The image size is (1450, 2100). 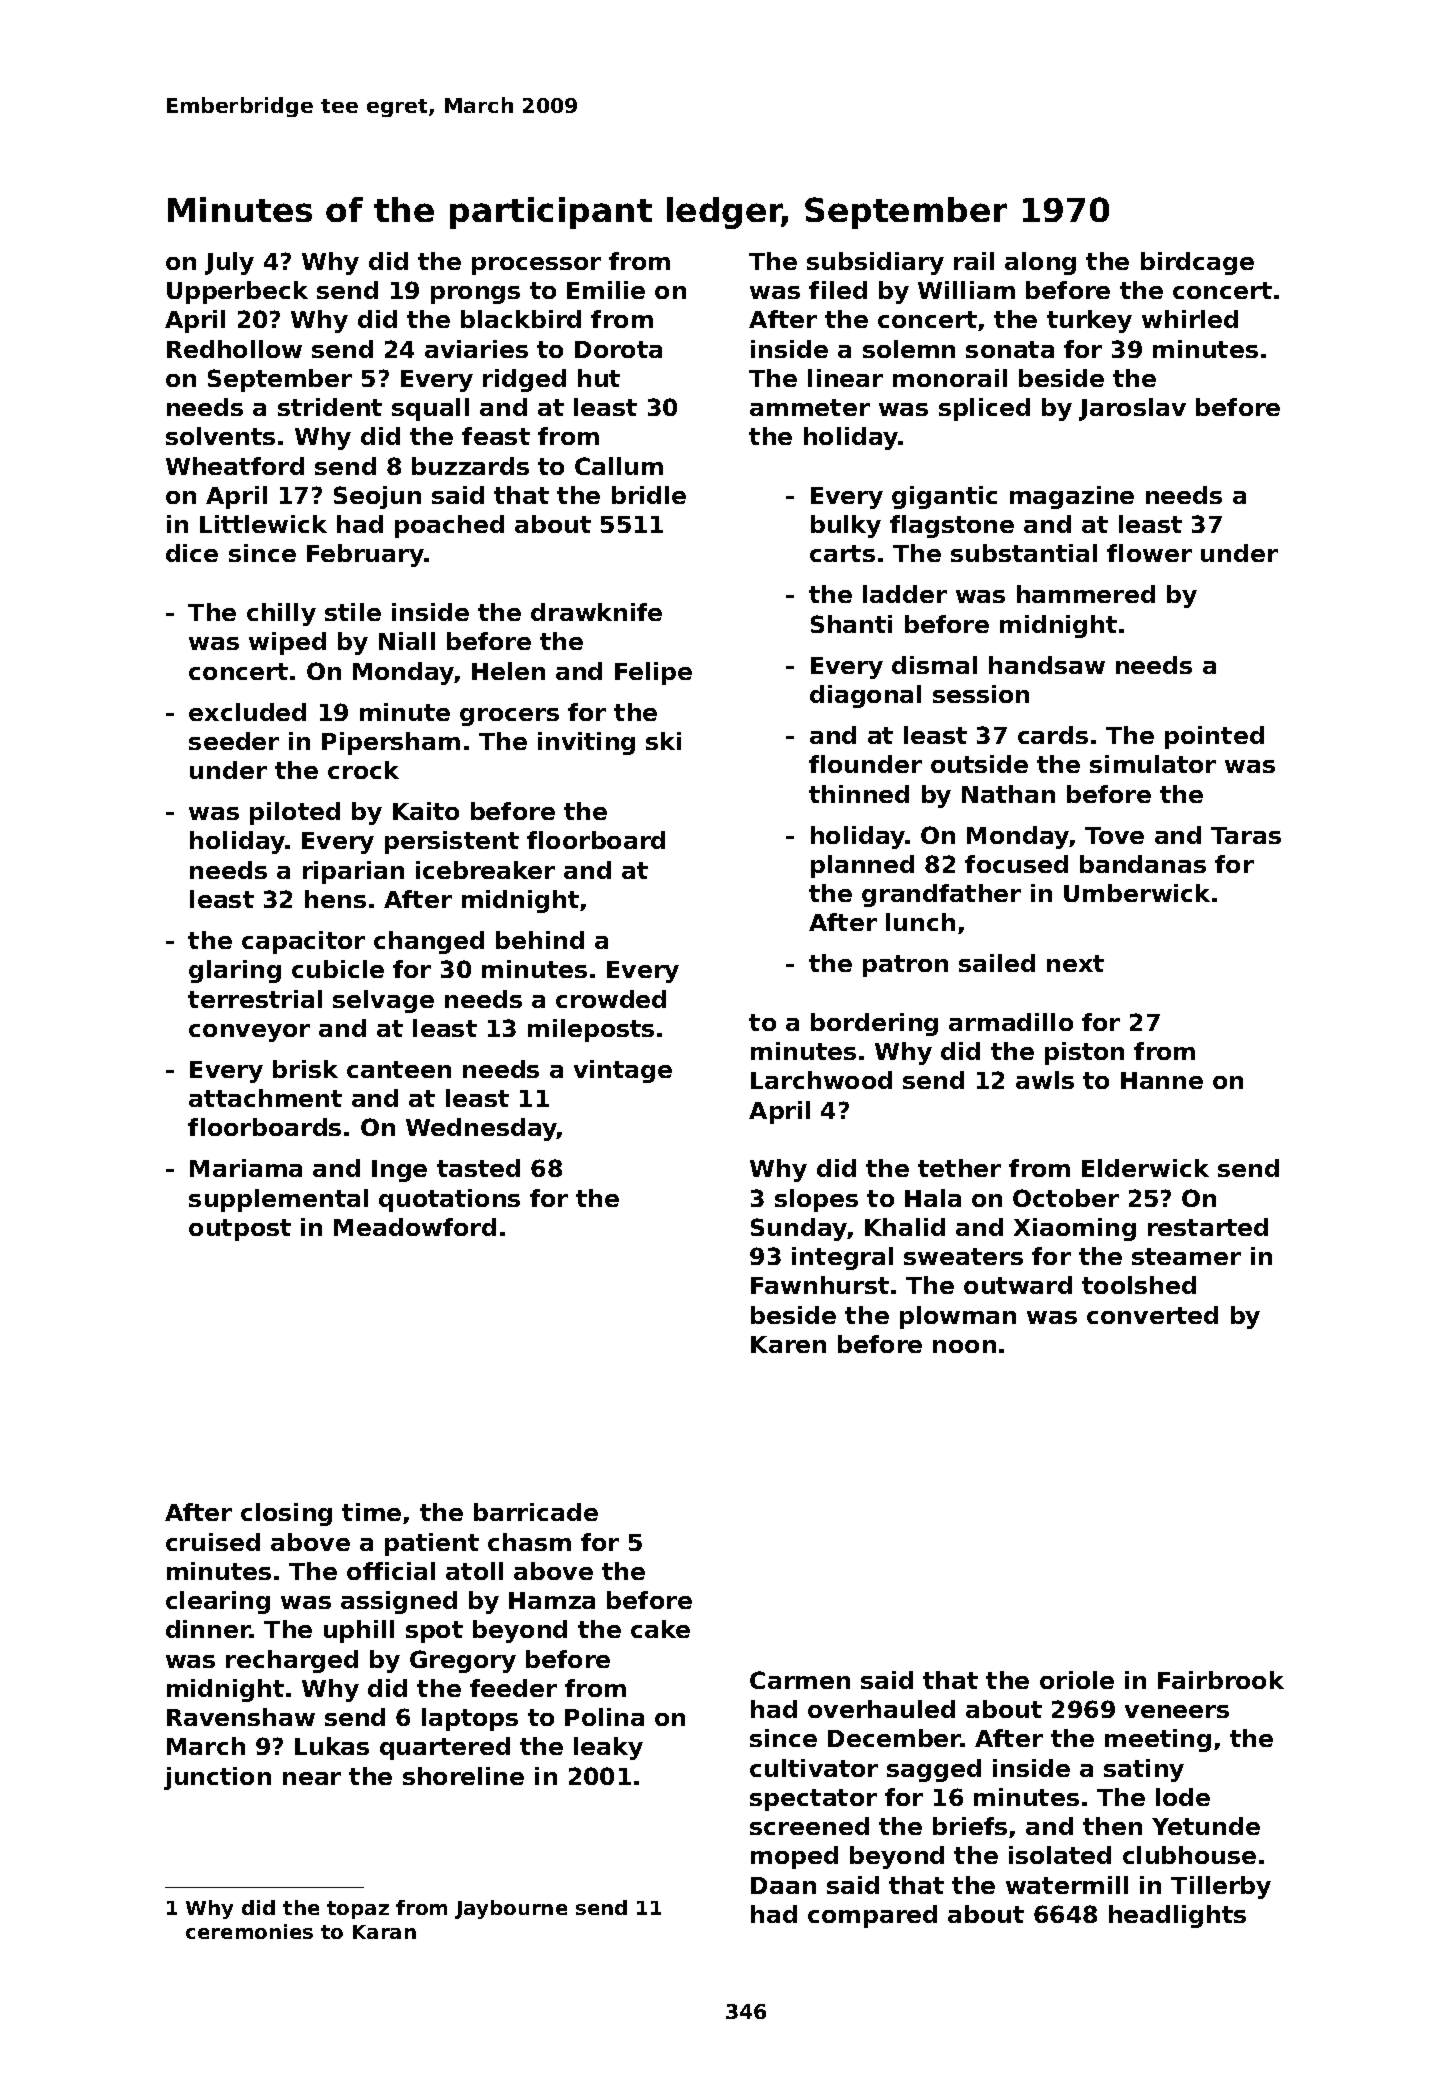 What do you see at coordinates (788, 1344) in the document?
I see `Karen` at bounding box center [788, 1344].
